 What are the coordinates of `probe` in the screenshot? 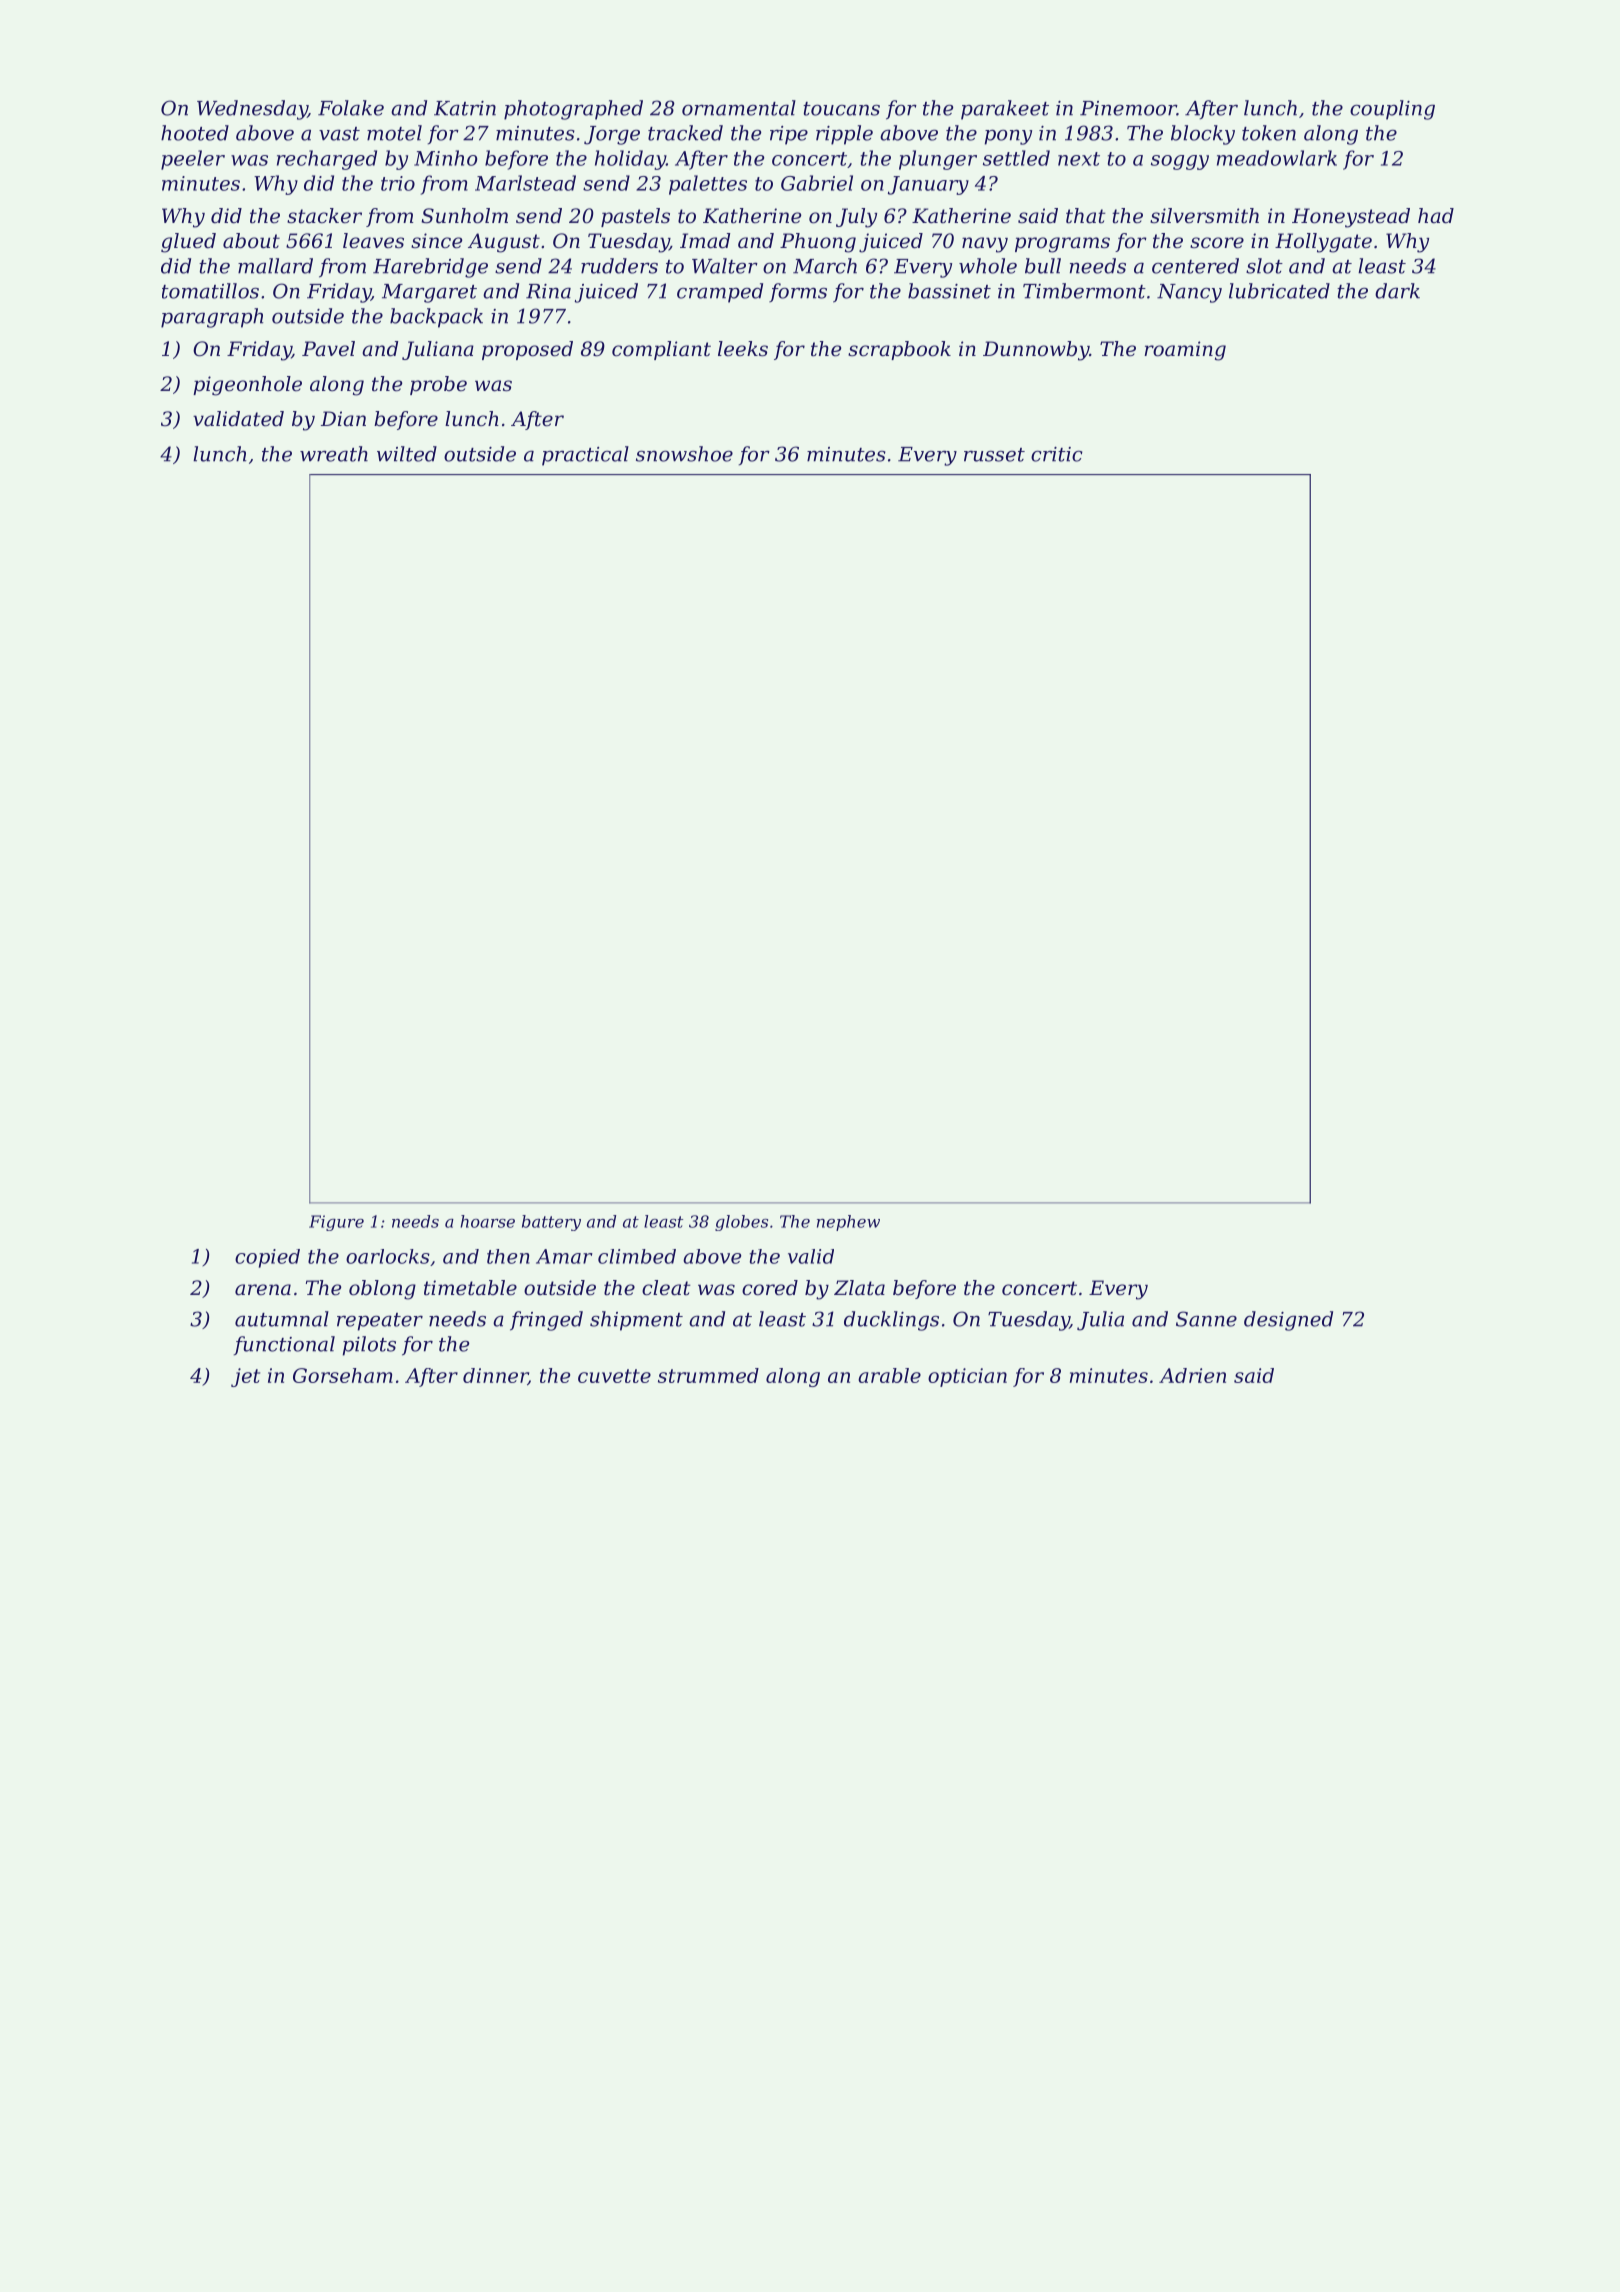 It's located at (438, 385).
